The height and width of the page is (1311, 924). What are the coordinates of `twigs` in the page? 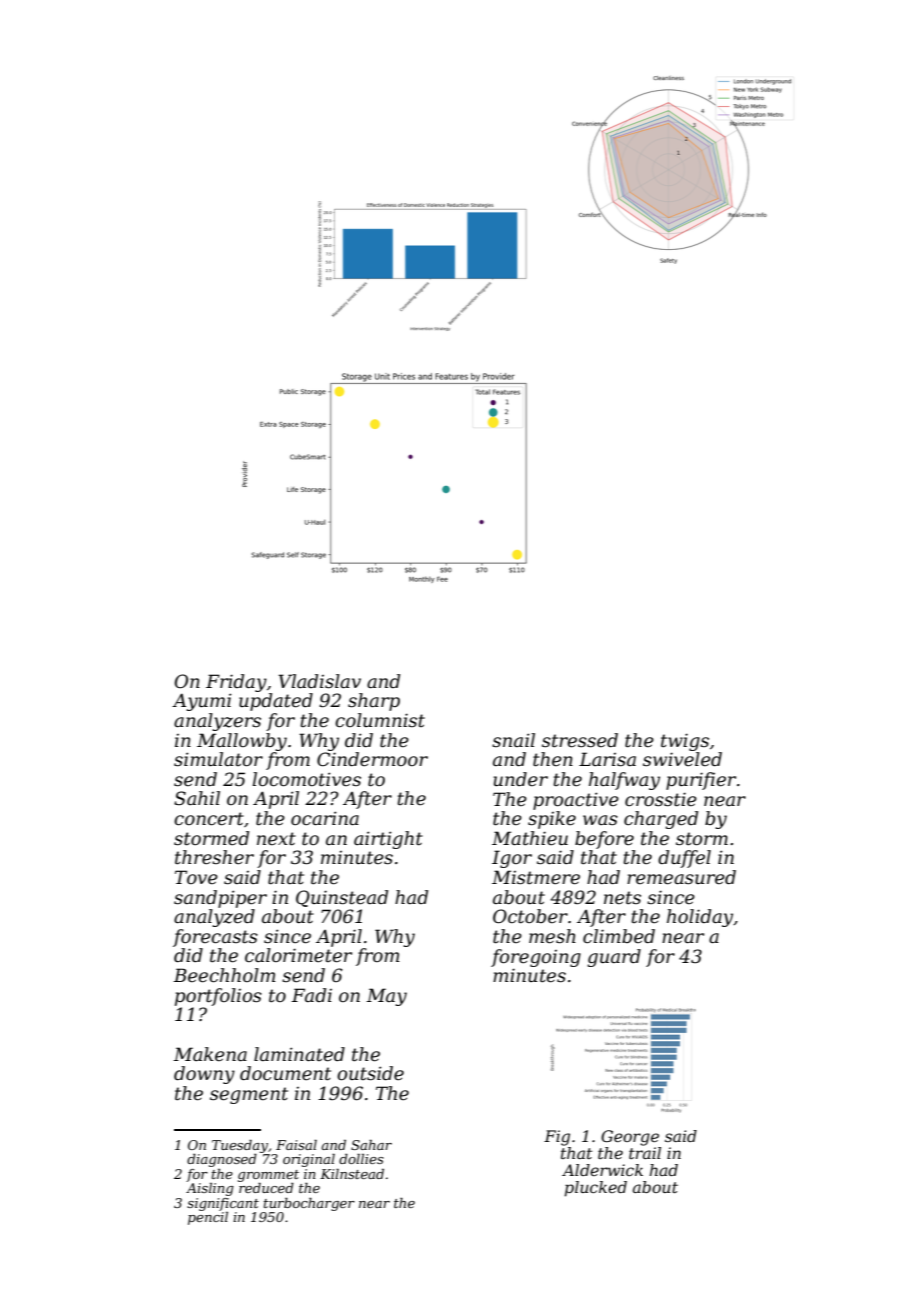 It's located at (685, 742).
